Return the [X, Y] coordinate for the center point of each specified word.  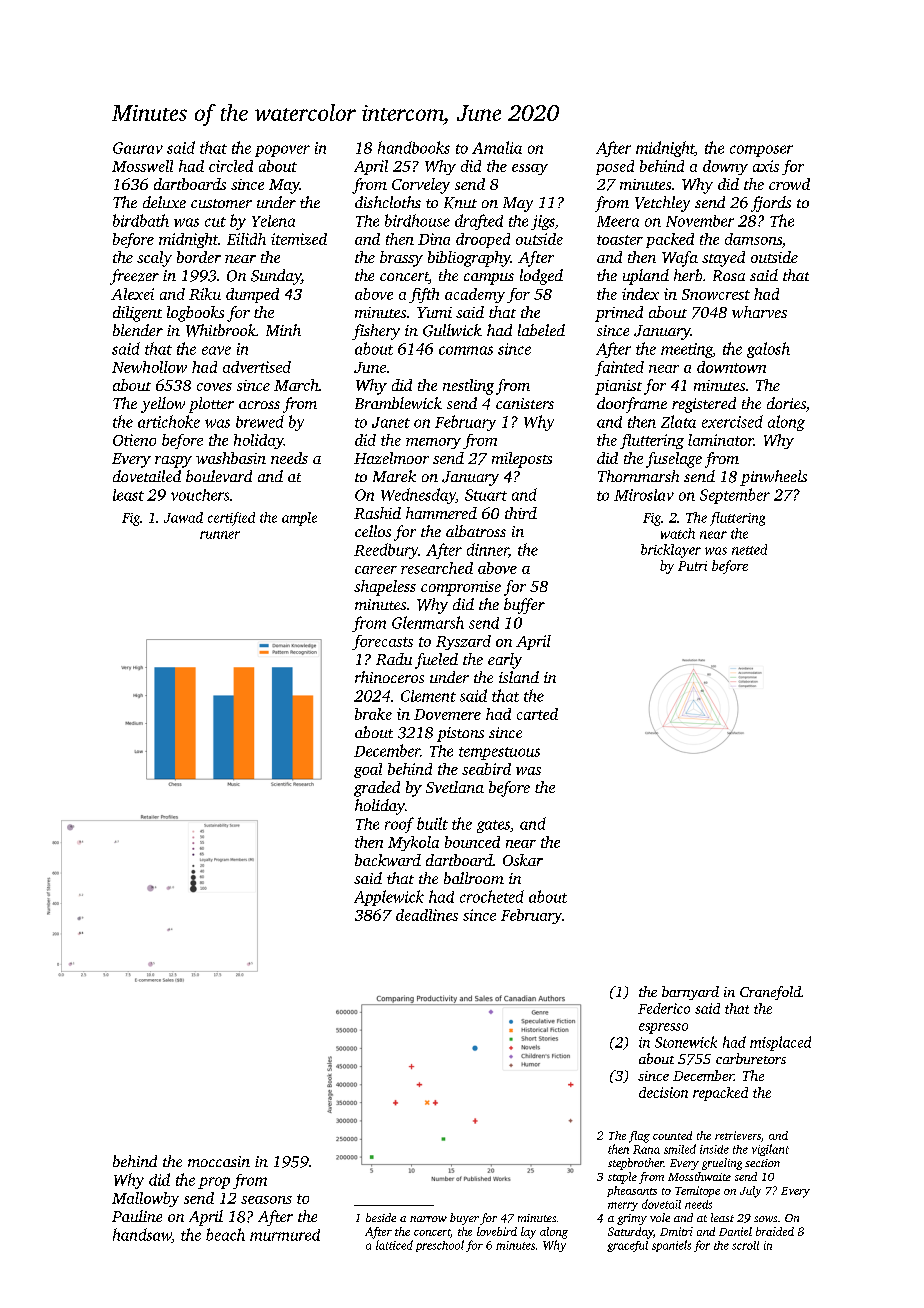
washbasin [231, 458]
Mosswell [142, 166]
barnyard [690, 993]
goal [368, 770]
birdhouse [417, 220]
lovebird [497, 1231]
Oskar [523, 860]
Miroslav [644, 495]
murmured [285, 1235]
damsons [753, 239]
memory [433, 443]
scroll [745, 1245]
